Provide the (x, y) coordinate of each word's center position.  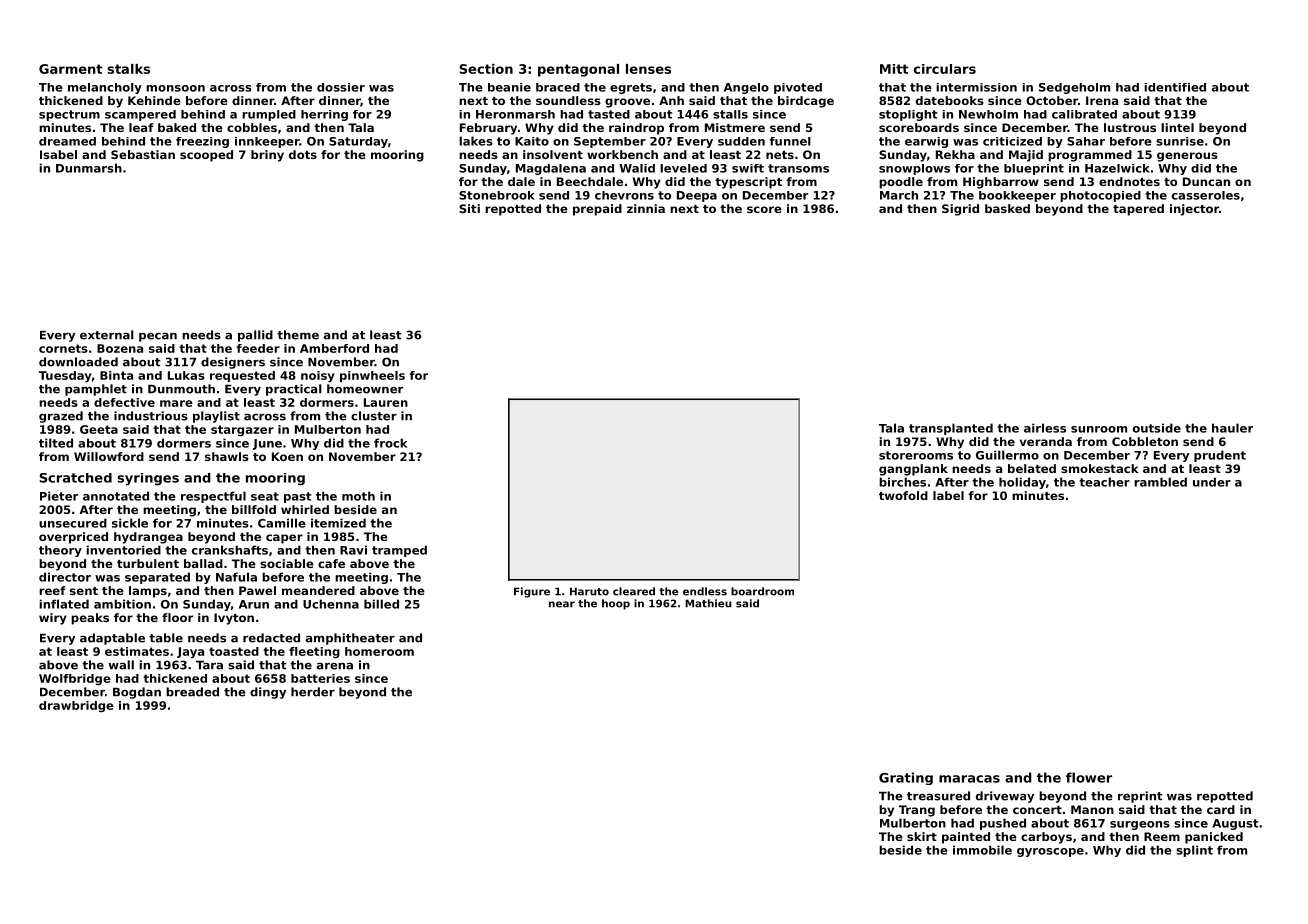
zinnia (646, 208)
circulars (945, 69)
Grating (906, 778)
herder (313, 692)
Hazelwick (1117, 168)
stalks (128, 69)
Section (486, 69)
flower (1089, 777)
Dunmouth (181, 389)
